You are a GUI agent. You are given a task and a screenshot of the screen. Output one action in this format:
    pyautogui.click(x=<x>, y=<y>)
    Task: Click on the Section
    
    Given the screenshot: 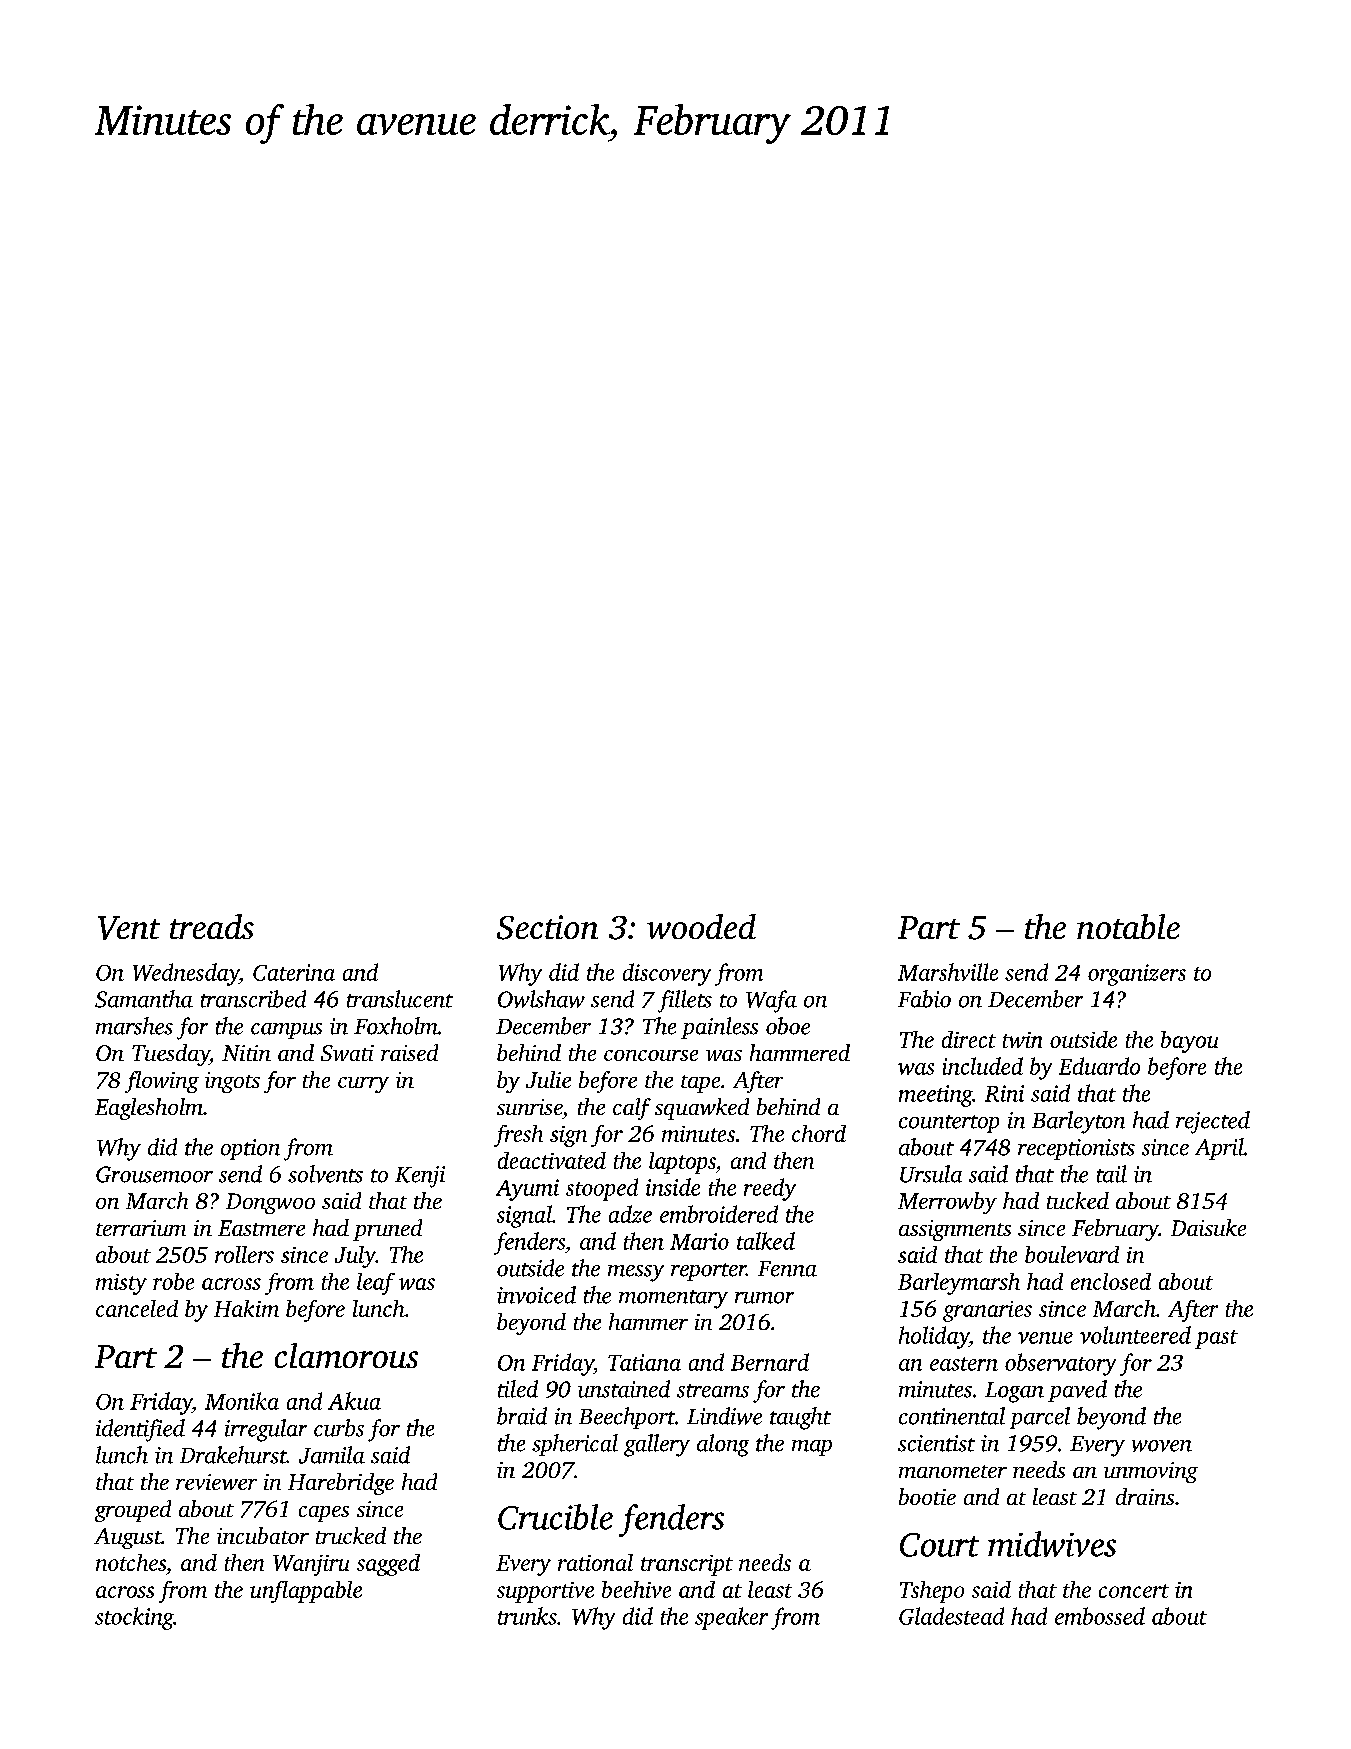 What is the action you would take?
    pyautogui.click(x=547, y=927)
